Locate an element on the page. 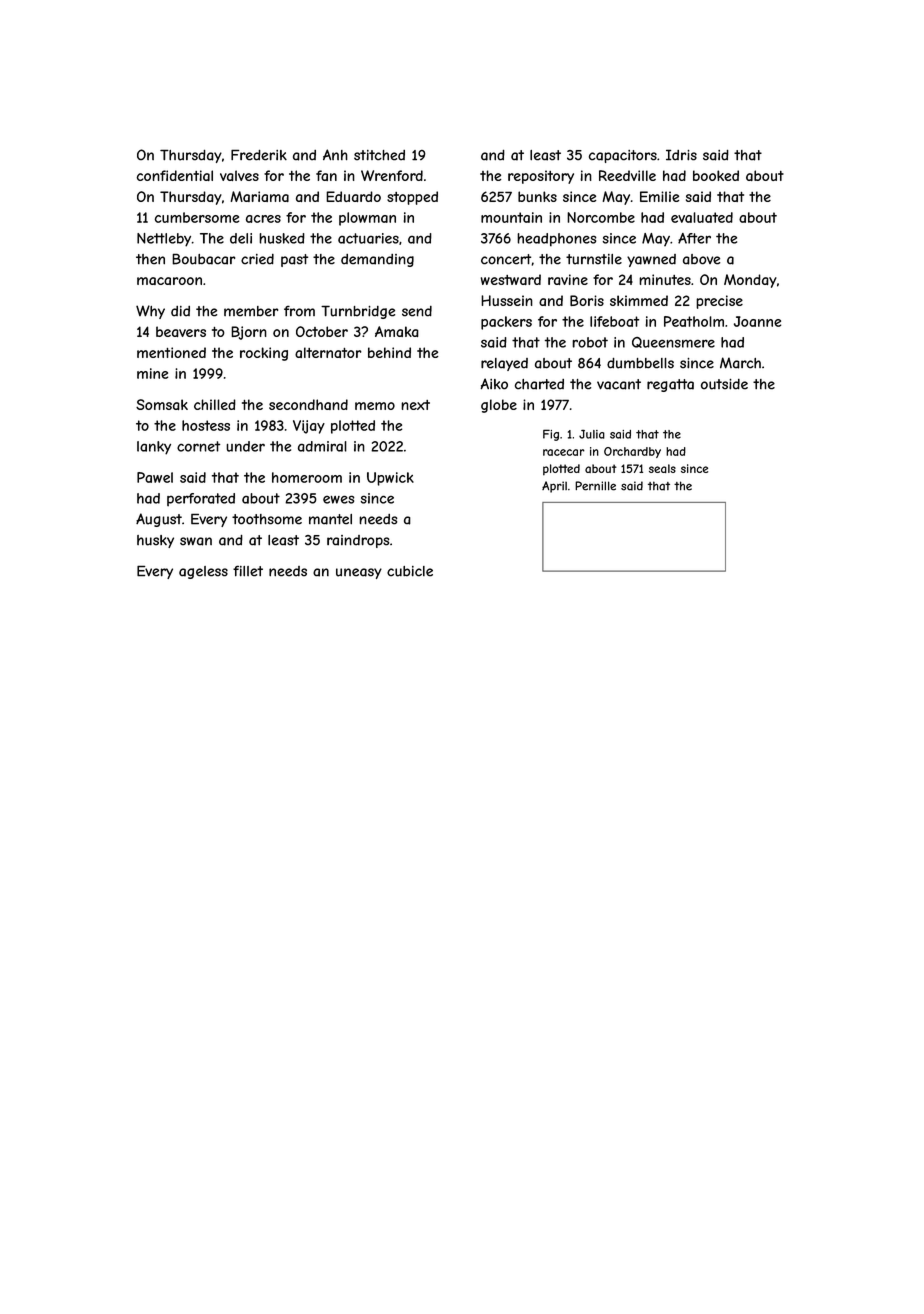 This page has height=1314, width=924. secondhand is located at coordinates (308, 404).
